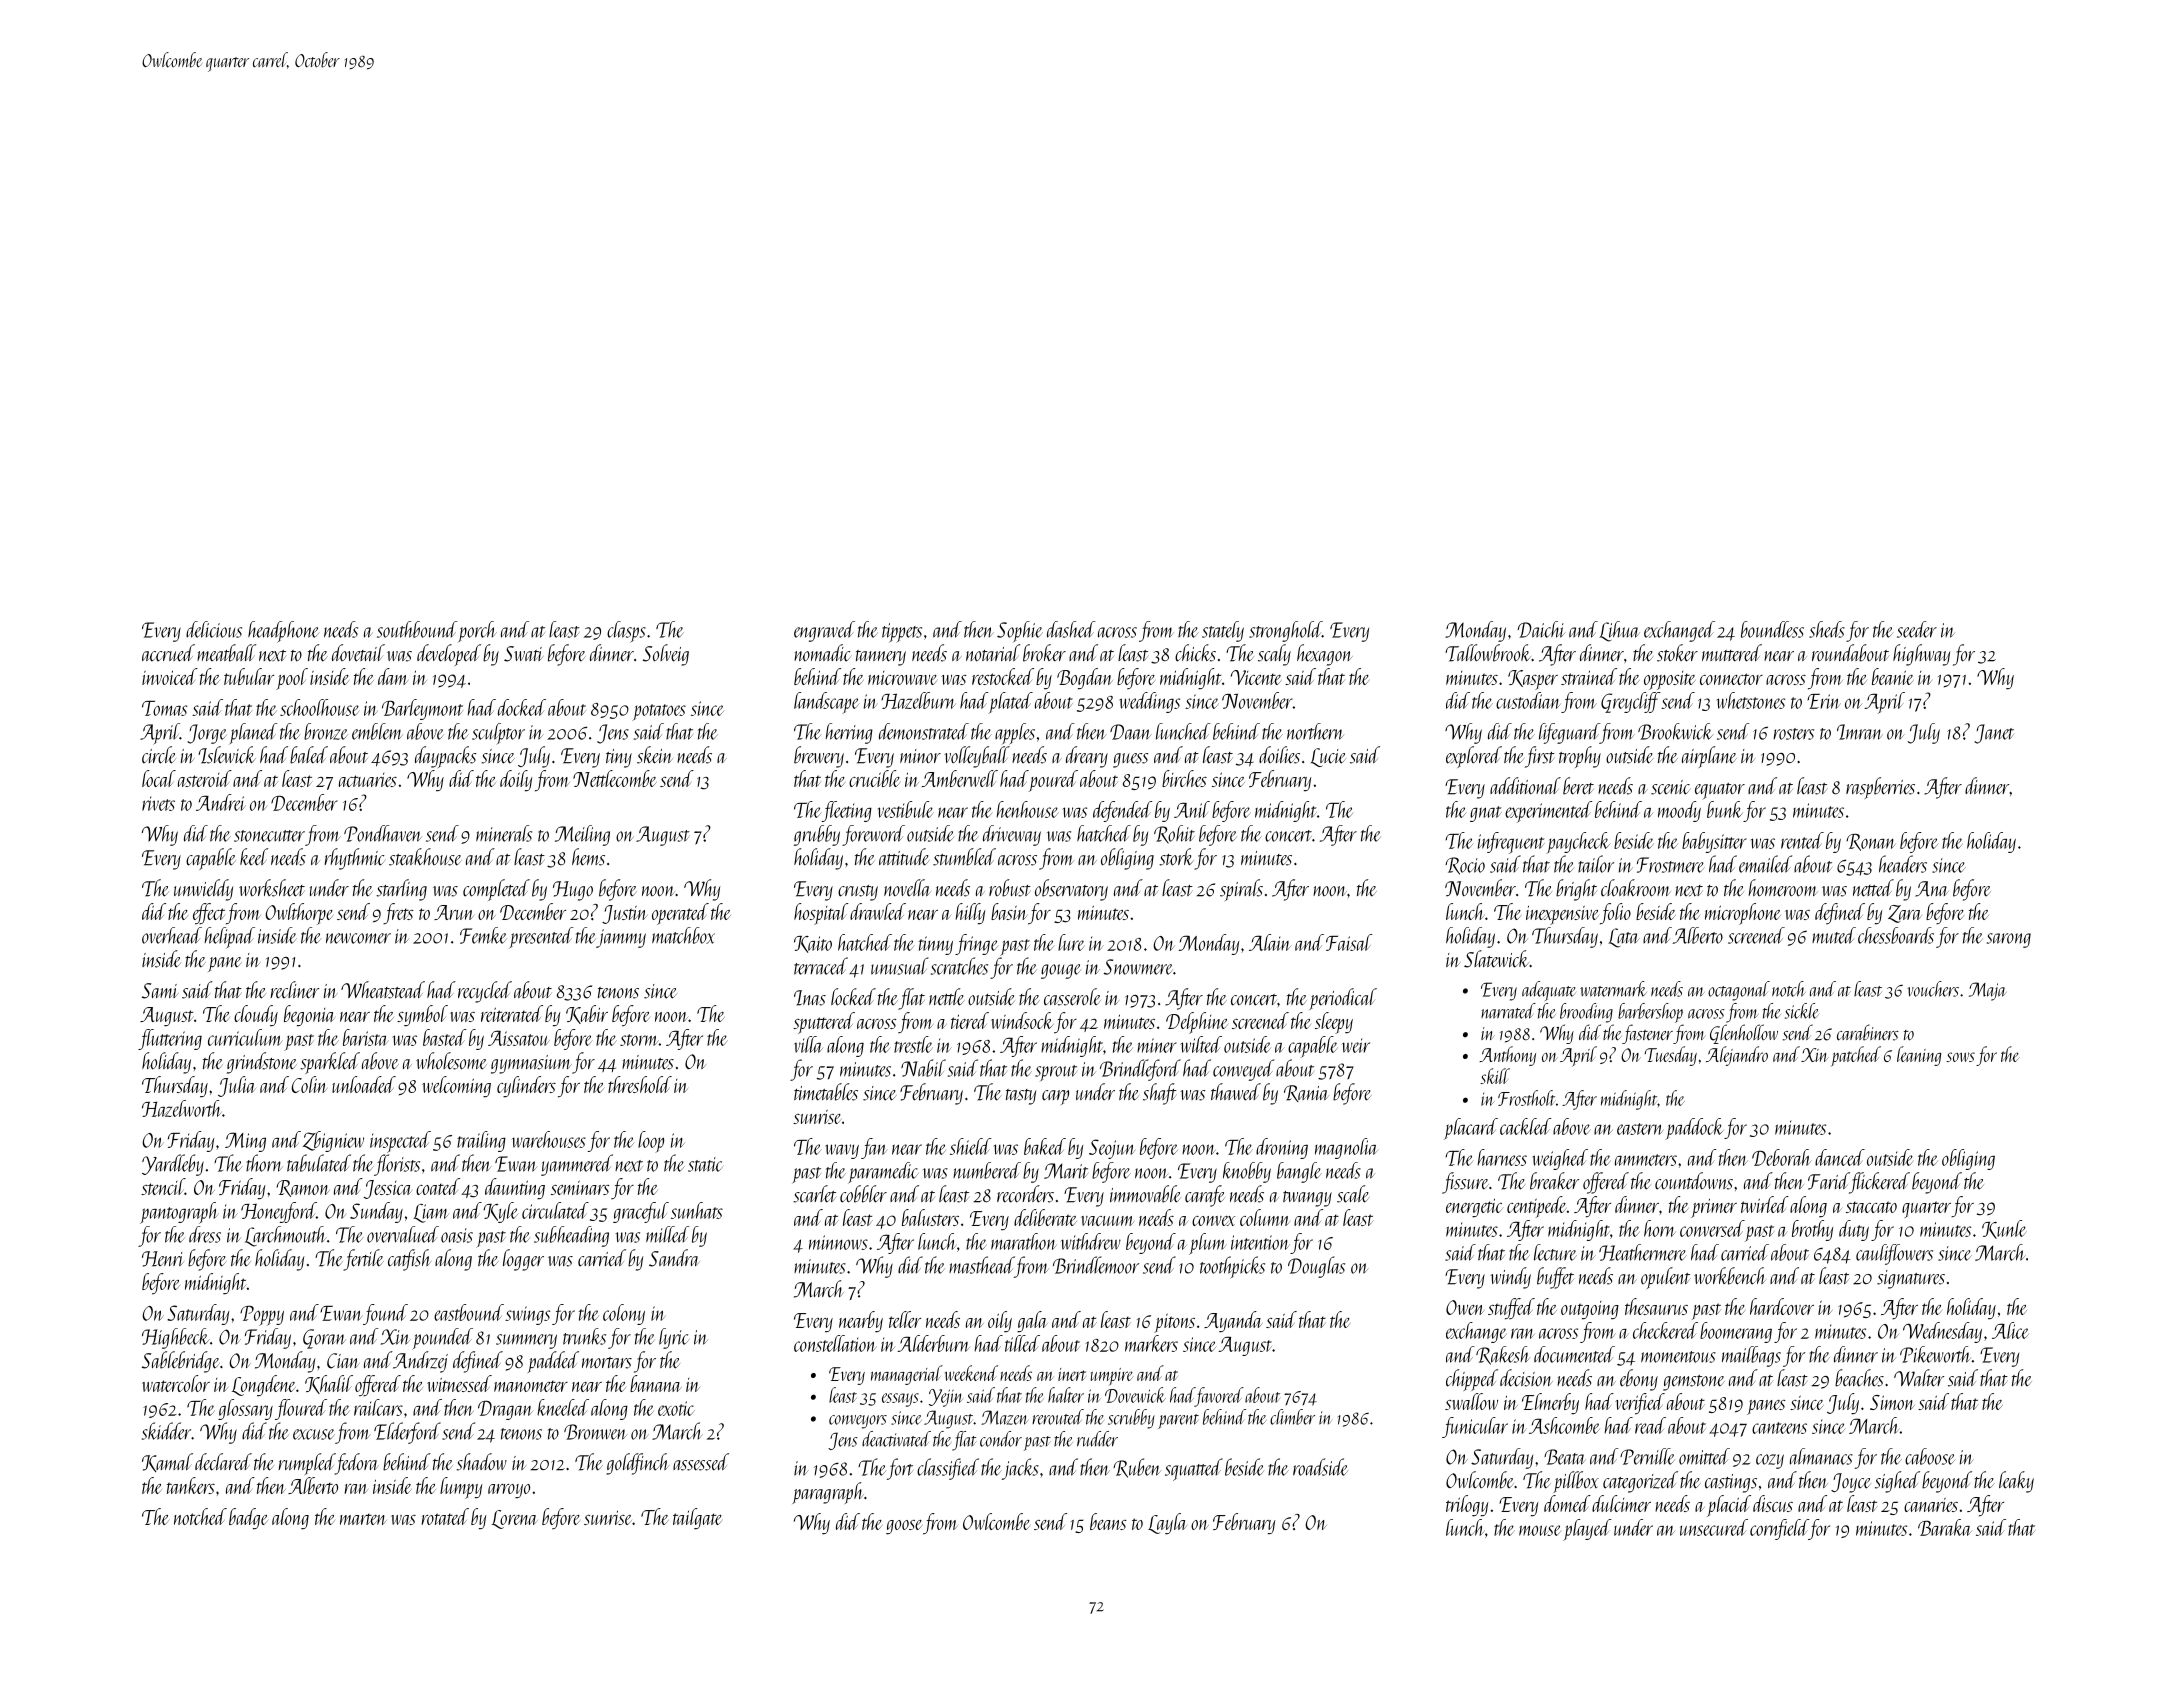 Image resolution: width=2178 pixels, height=1683 pixels. I want to click on played, so click(1587, 1530).
